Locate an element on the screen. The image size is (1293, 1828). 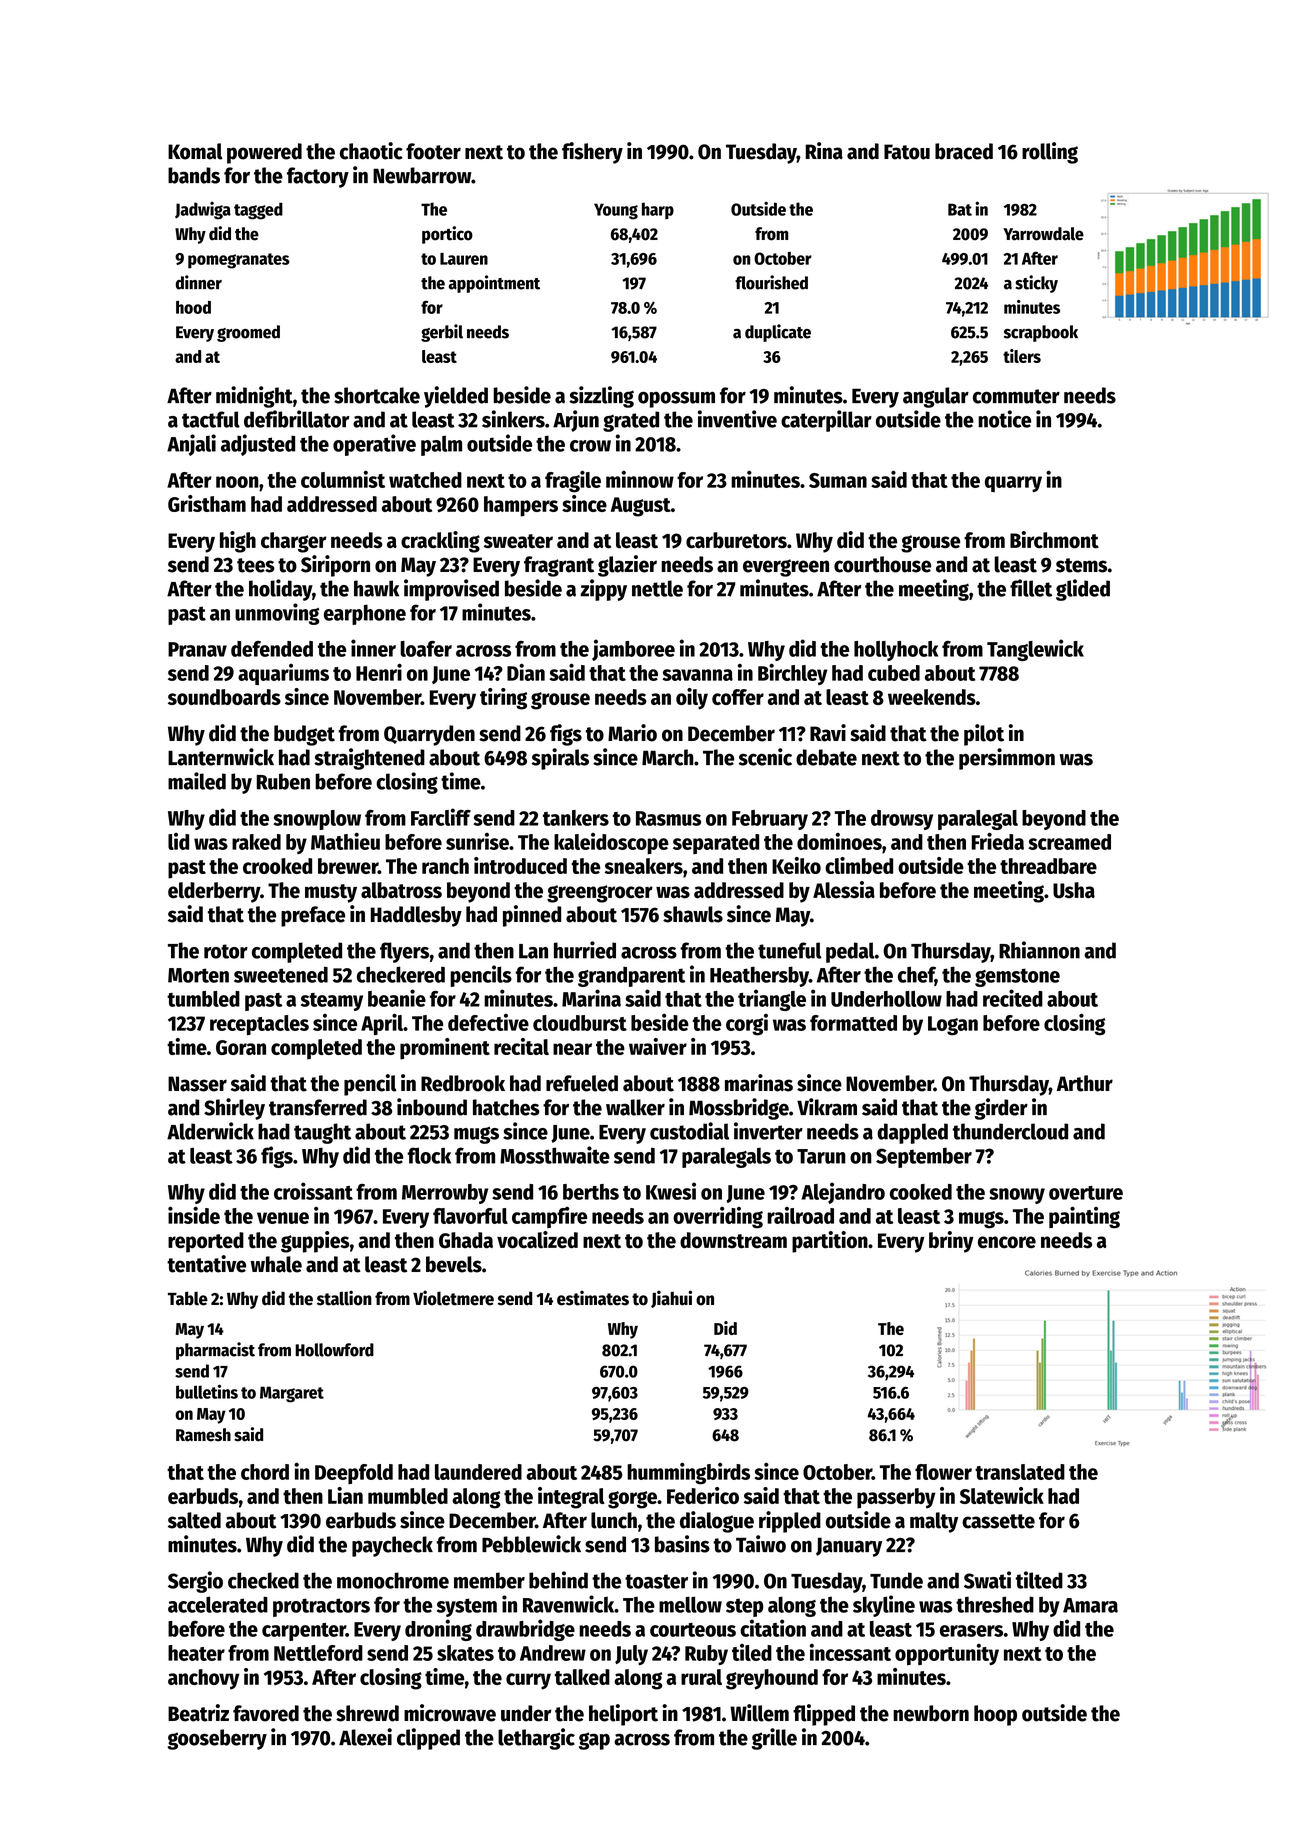
tankers is located at coordinates (576, 818).
